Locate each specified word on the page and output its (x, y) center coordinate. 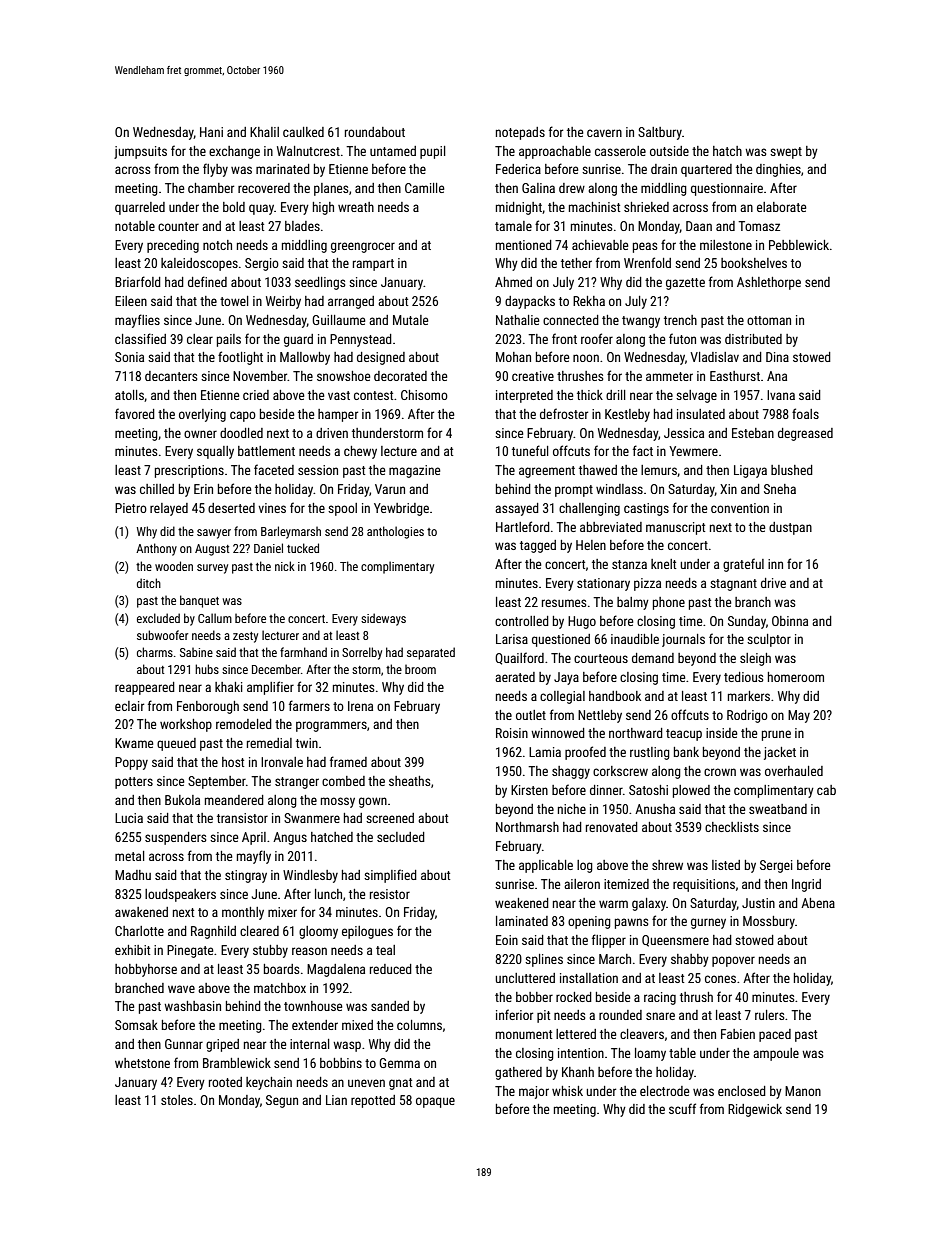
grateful (743, 565)
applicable (546, 866)
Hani (211, 132)
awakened (141, 912)
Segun (282, 1101)
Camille (424, 188)
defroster (564, 413)
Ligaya (750, 471)
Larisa (512, 639)
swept (786, 153)
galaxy (649, 904)
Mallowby (305, 358)
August (212, 550)
